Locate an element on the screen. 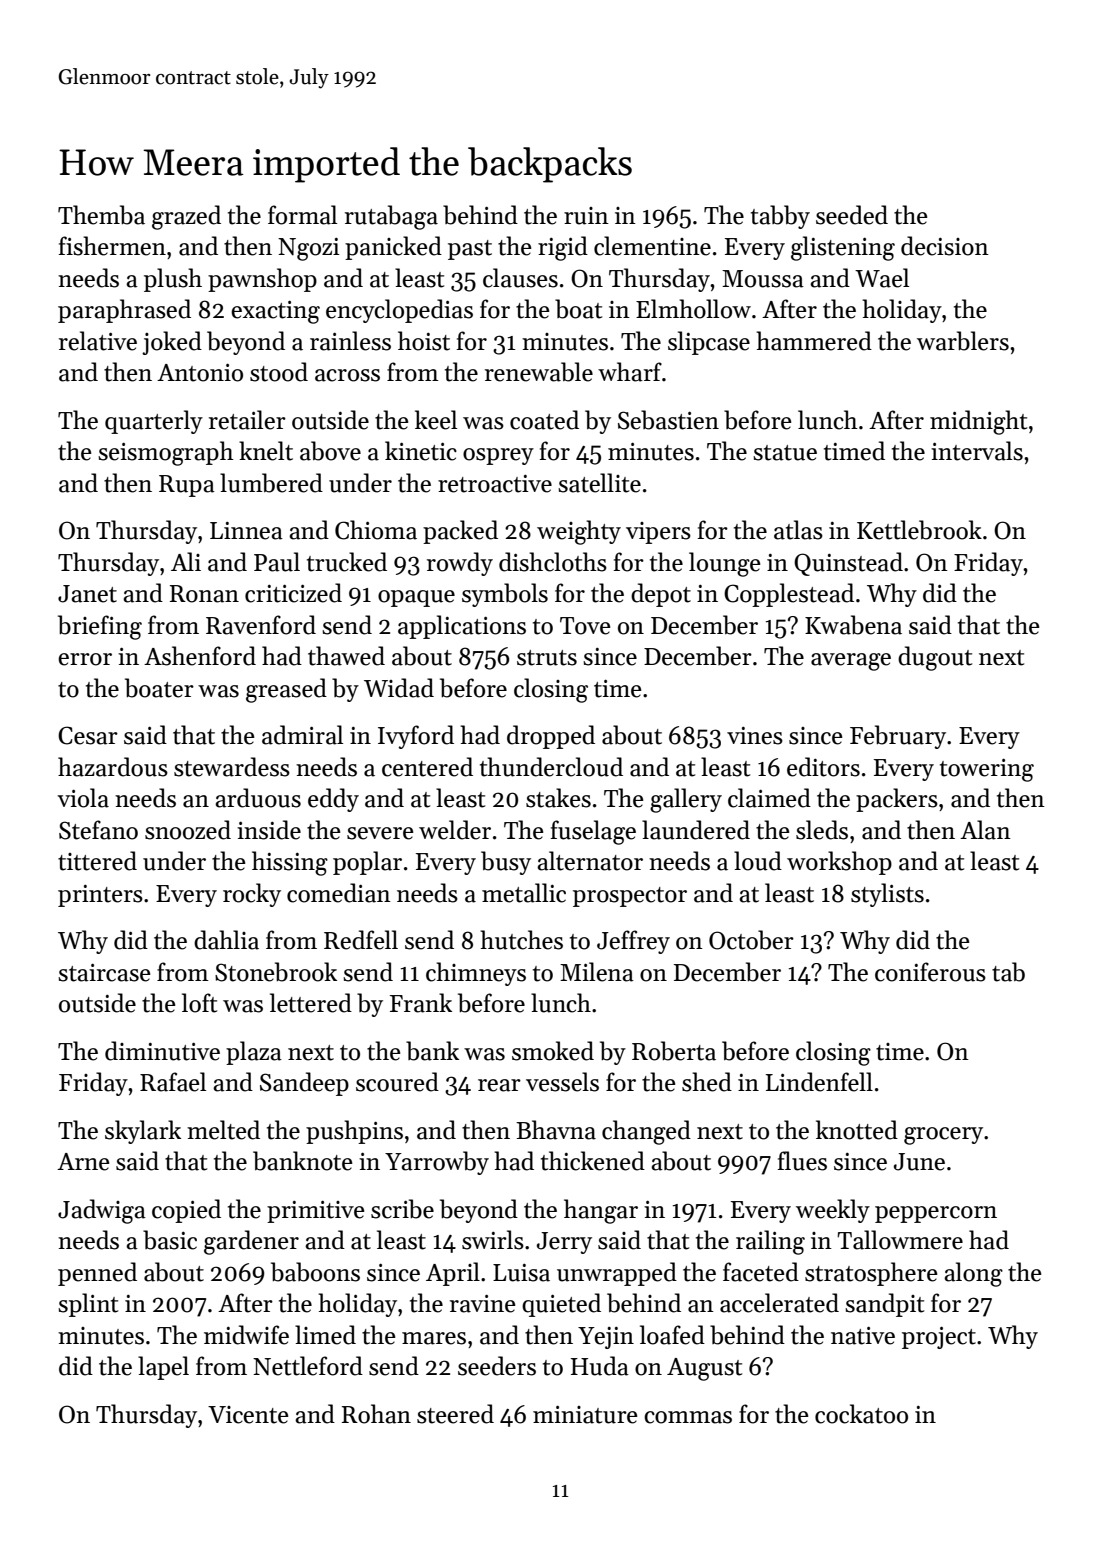  dugout is located at coordinates (935, 658).
